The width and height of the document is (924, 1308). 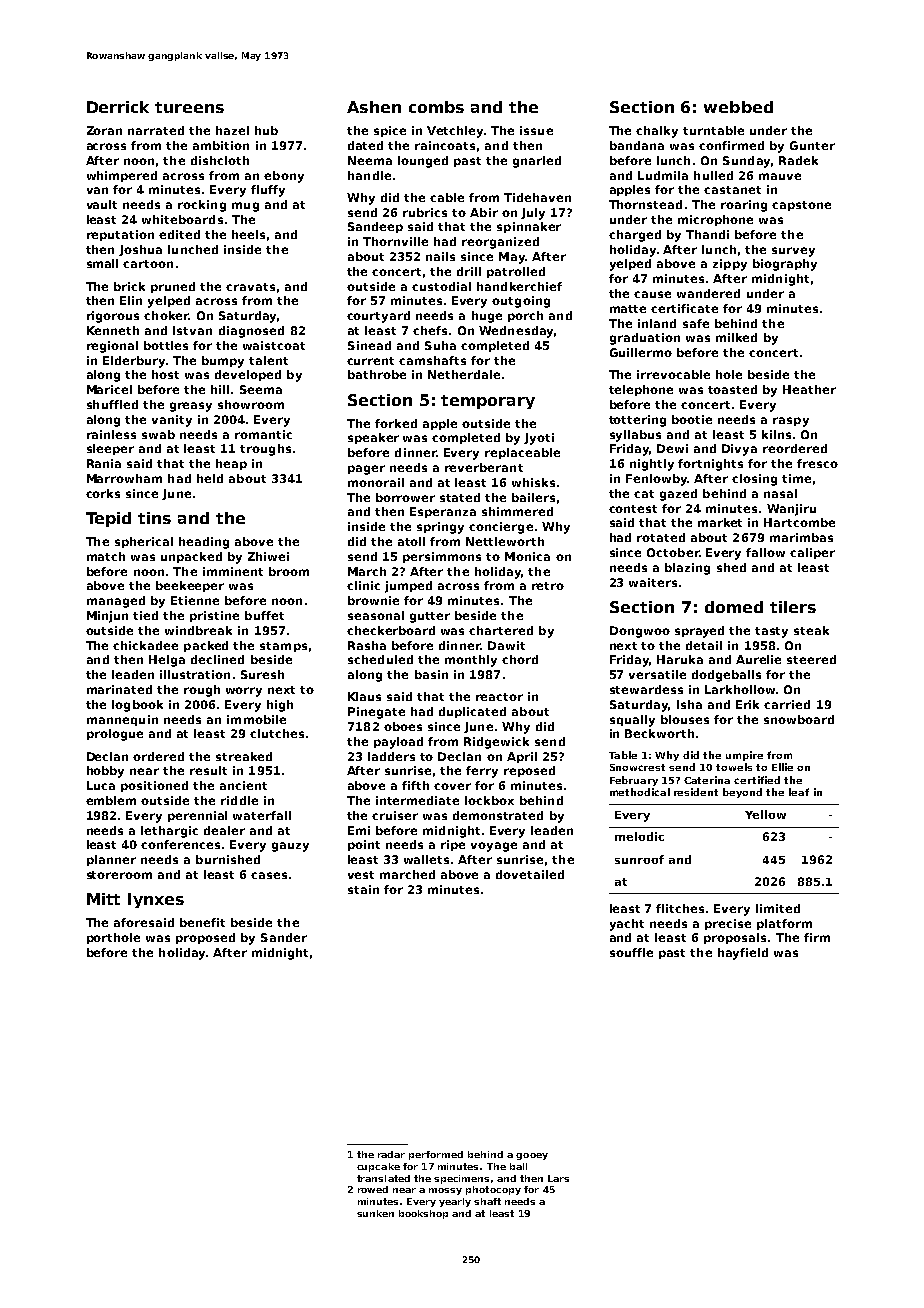 I want to click on Dawit, so click(x=506, y=645).
